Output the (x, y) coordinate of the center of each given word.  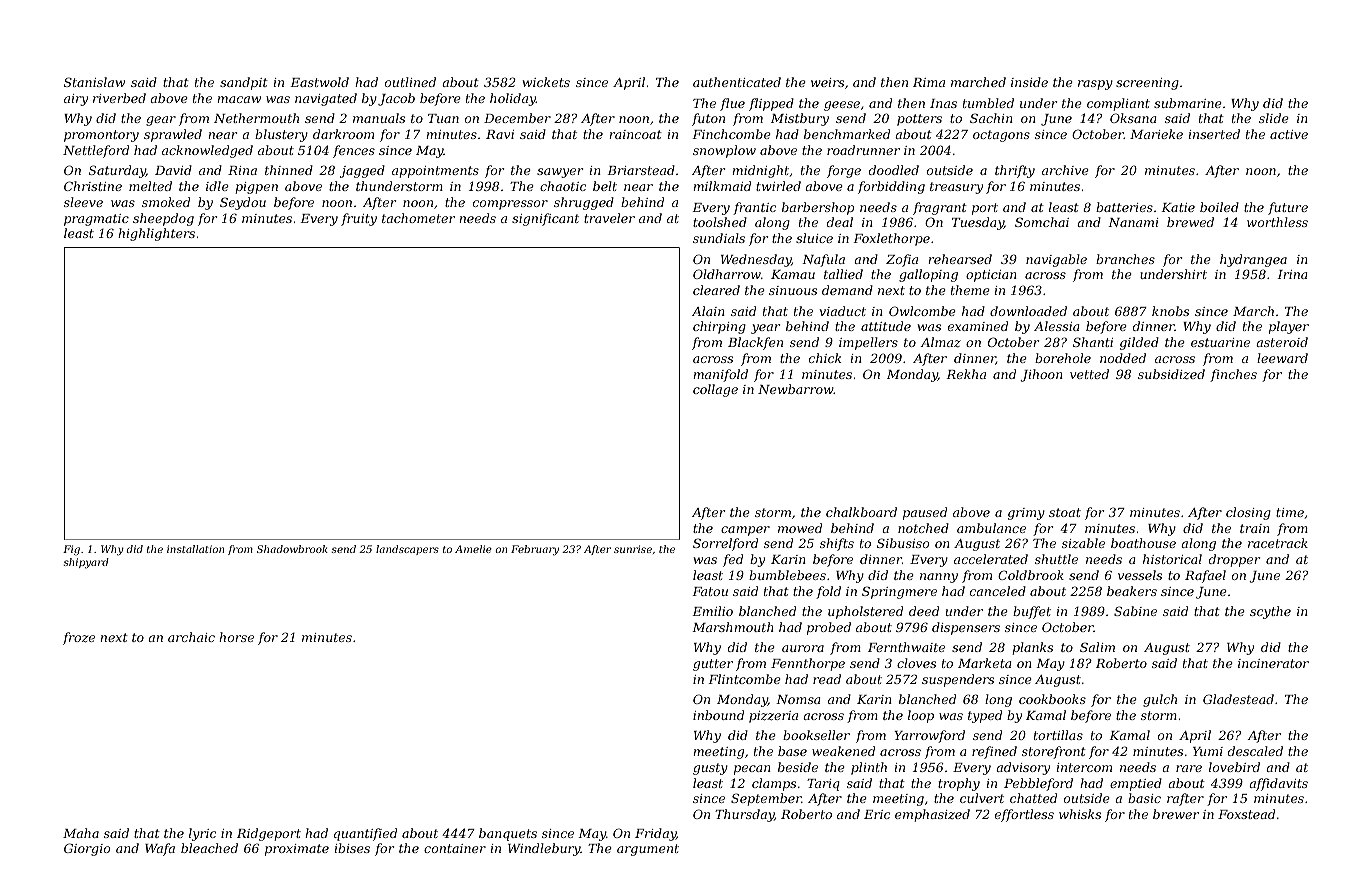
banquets (508, 834)
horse (236, 637)
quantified (365, 834)
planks (1033, 648)
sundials (719, 238)
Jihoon (1042, 375)
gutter (713, 665)
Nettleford (96, 151)
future (1288, 208)
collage (715, 390)
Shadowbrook (292, 549)
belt (605, 186)
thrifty (1015, 171)
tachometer (418, 218)
